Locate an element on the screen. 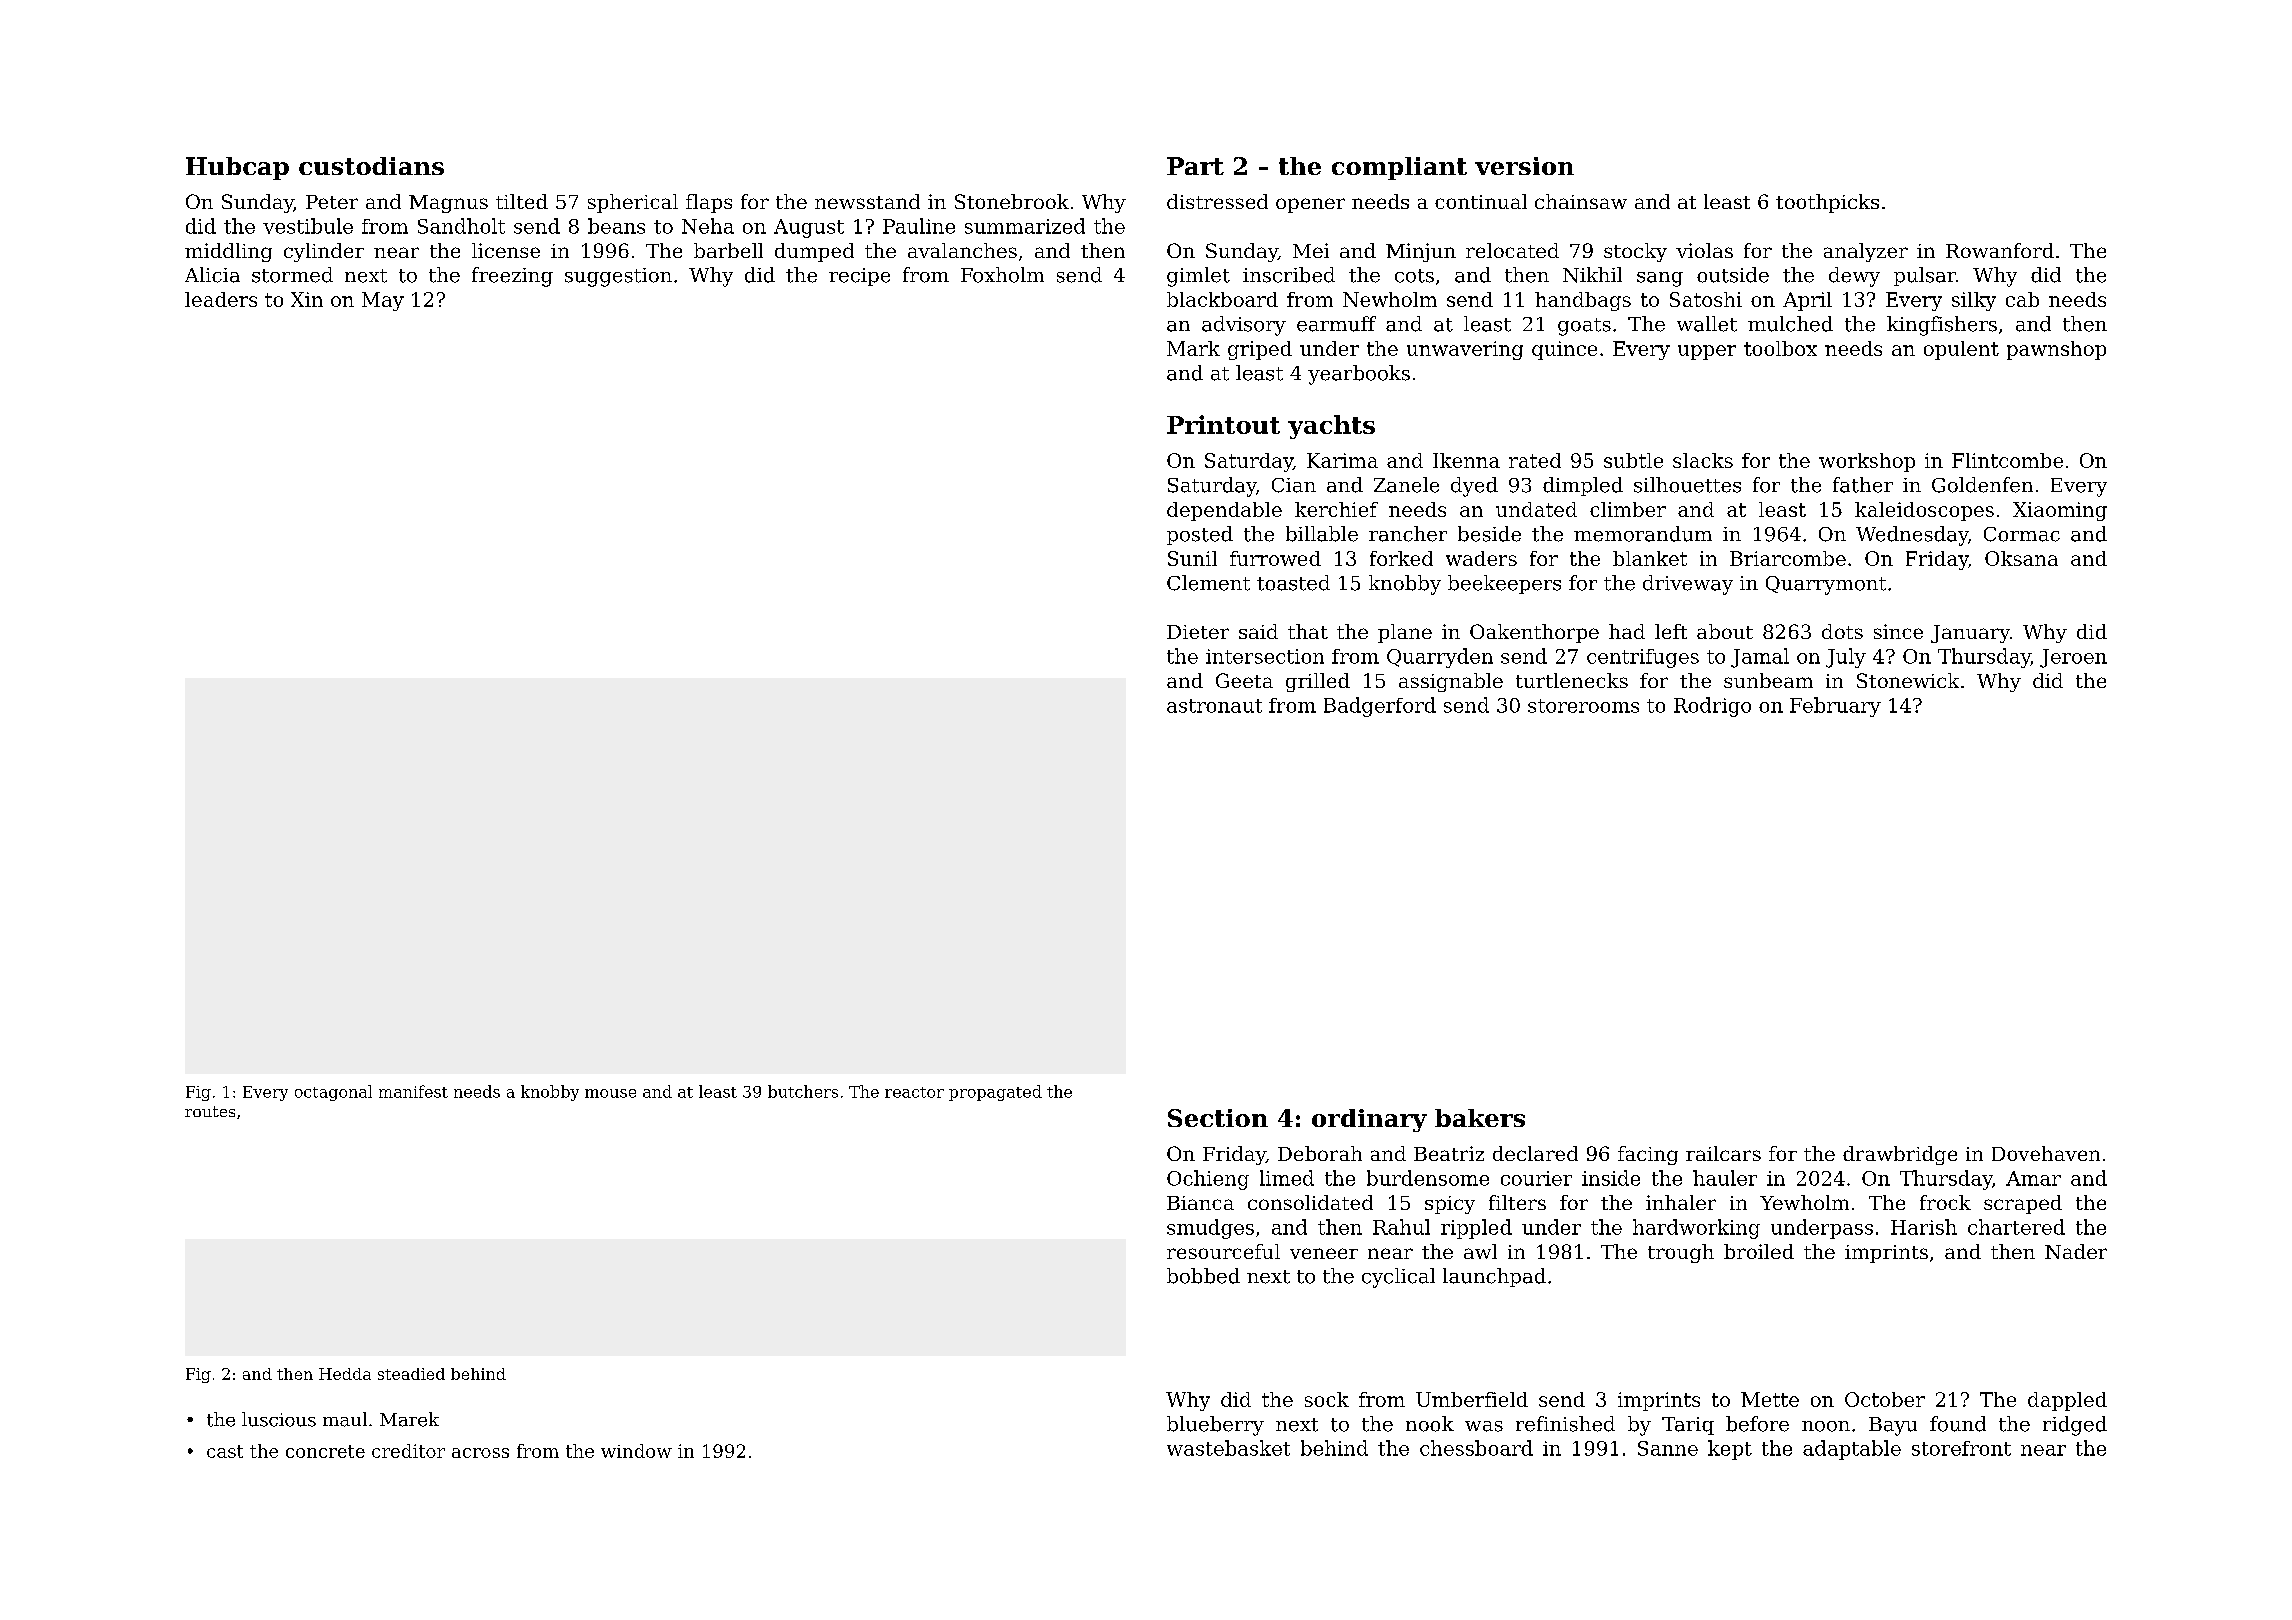 The image size is (2292, 1620). Mette is located at coordinates (1770, 1399).
